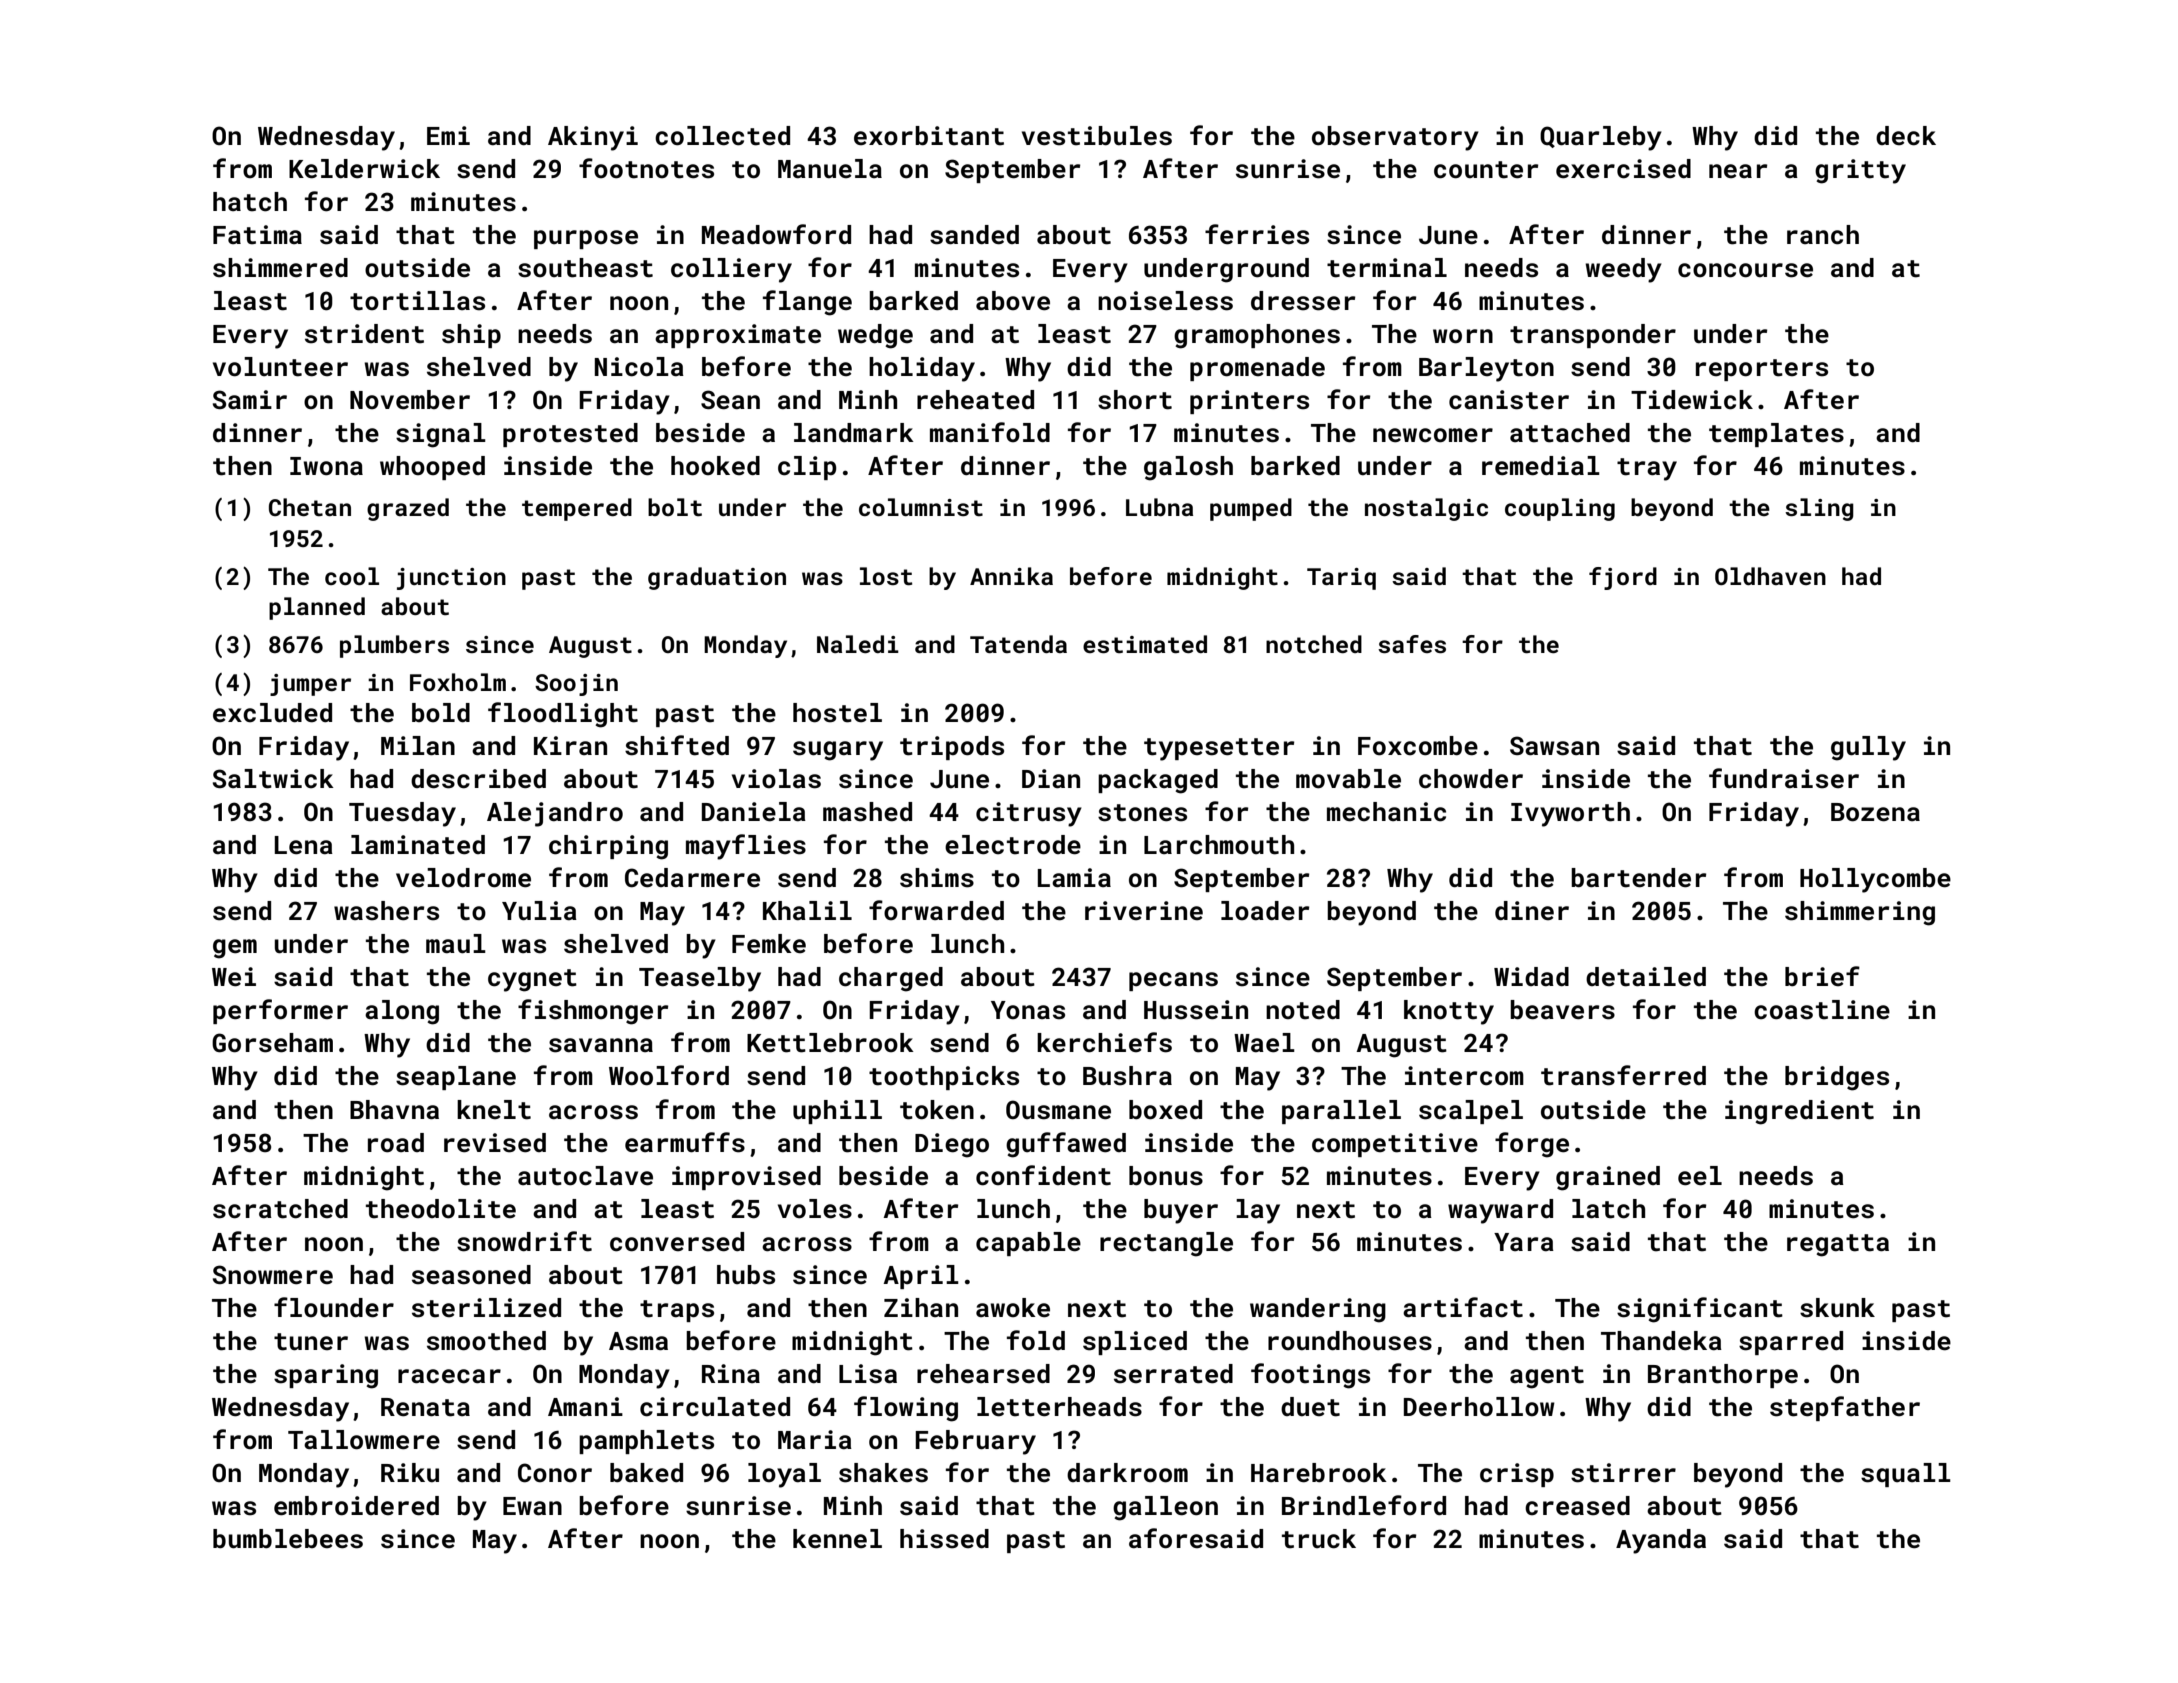 Image resolution: width=2178 pixels, height=1683 pixels. Describe the element at coordinates (304, 845) in the page. I see `Lena` at that location.
